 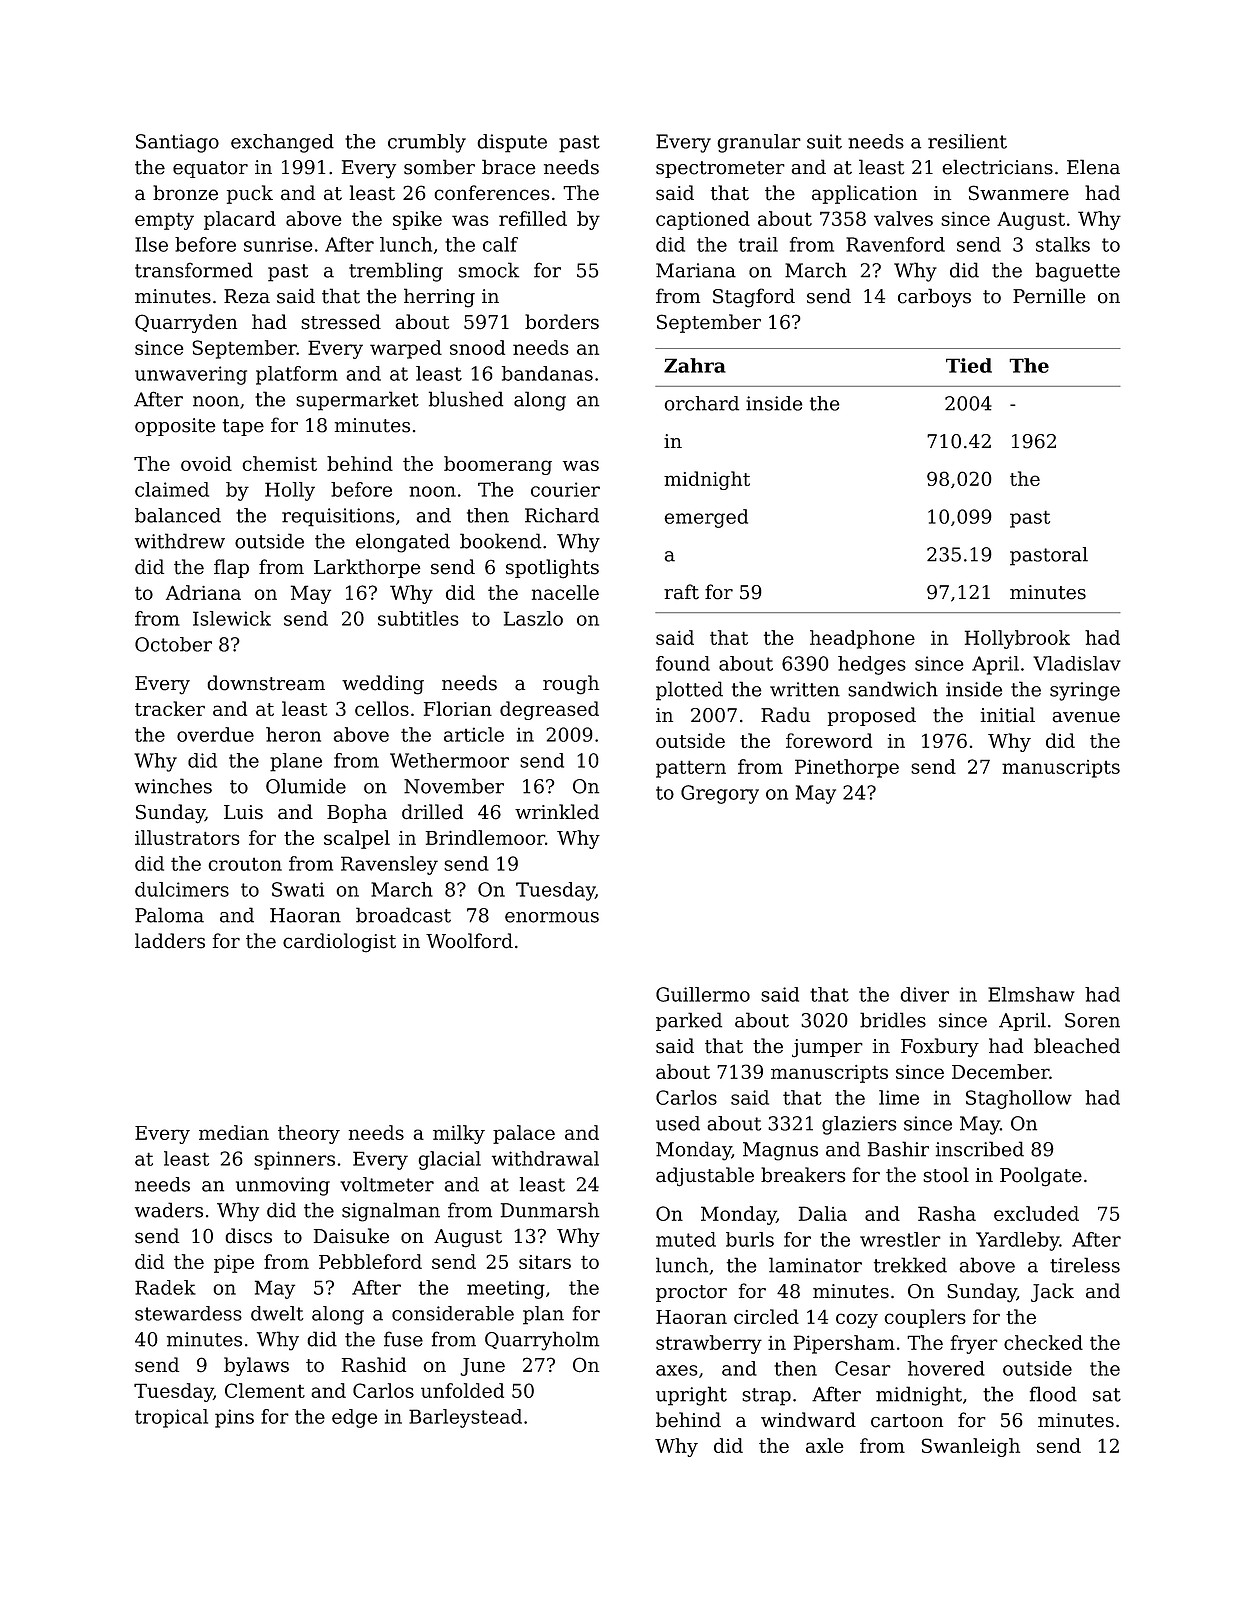 I want to click on diver, so click(x=924, y=994).
